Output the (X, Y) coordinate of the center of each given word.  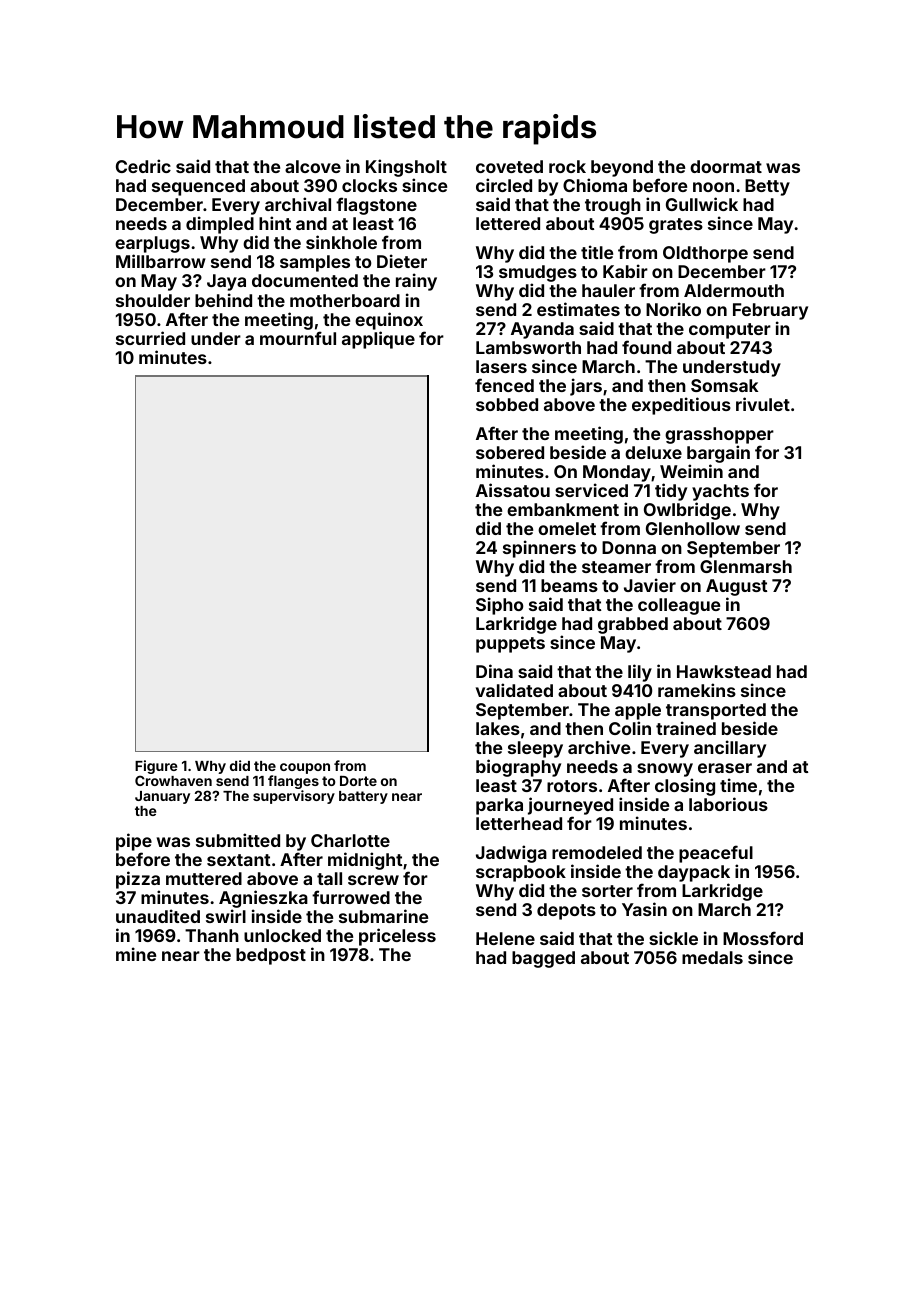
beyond (622, 168)
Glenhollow (693, 528)
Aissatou (513, 490)
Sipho (500, 606)
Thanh (212, 935)
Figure (156, 767)
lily (640, 673)
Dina (494, 671)
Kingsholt (406, 168)
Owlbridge (687, 511)
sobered (510, 452)
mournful (298, 338)
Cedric (143, 166)
